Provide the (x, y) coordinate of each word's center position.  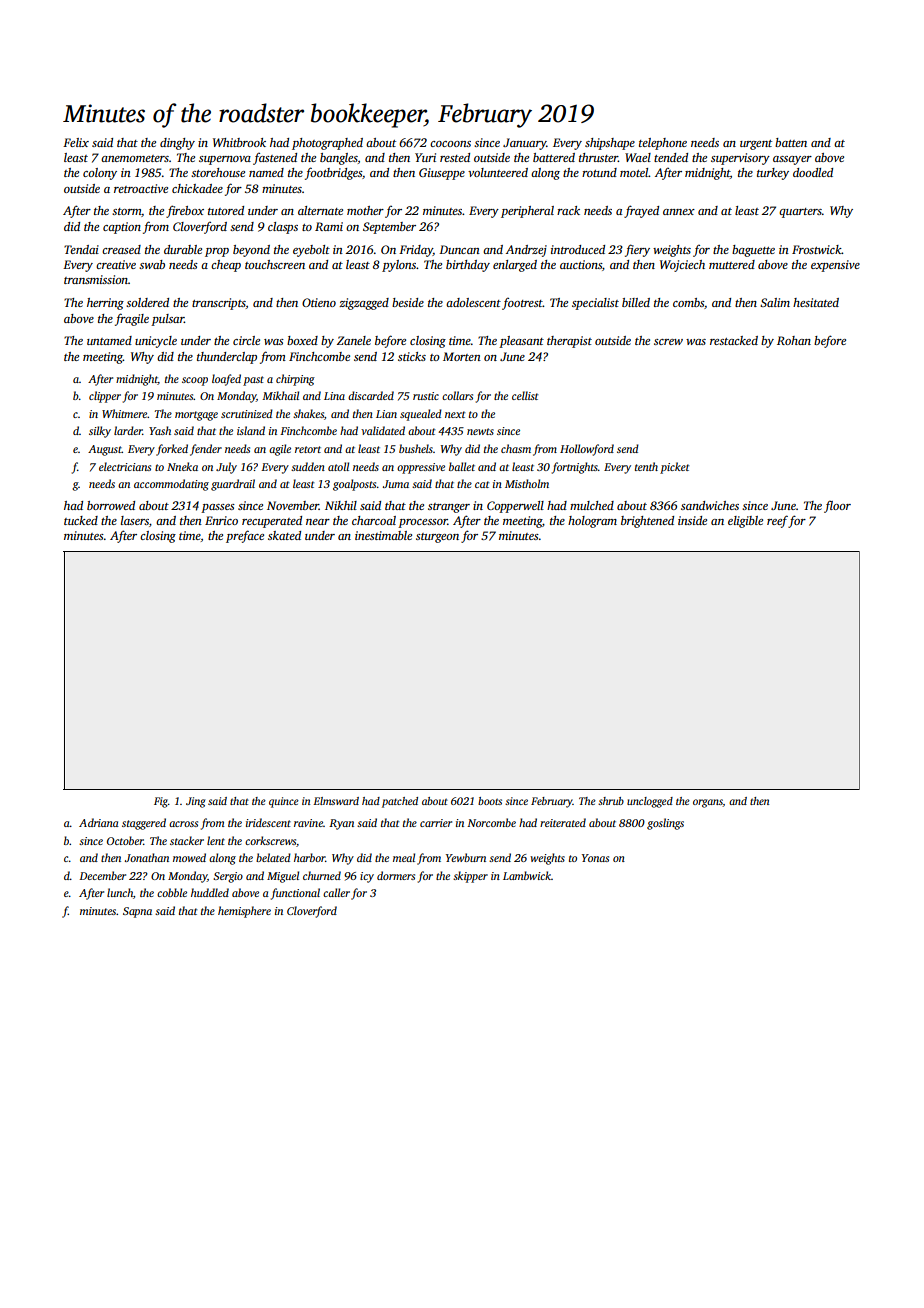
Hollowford (587, 450)
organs (708, 803)
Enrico (221, 520)
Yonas (595, 858)
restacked (734, 340)
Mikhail (280, 395)
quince (284, 802)
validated (383, 430)
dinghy (177, 144)
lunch (120, 892)
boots (490, 801)
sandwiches (710, 505)
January (524, 144)
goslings (665, 824)
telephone (663, 144)
